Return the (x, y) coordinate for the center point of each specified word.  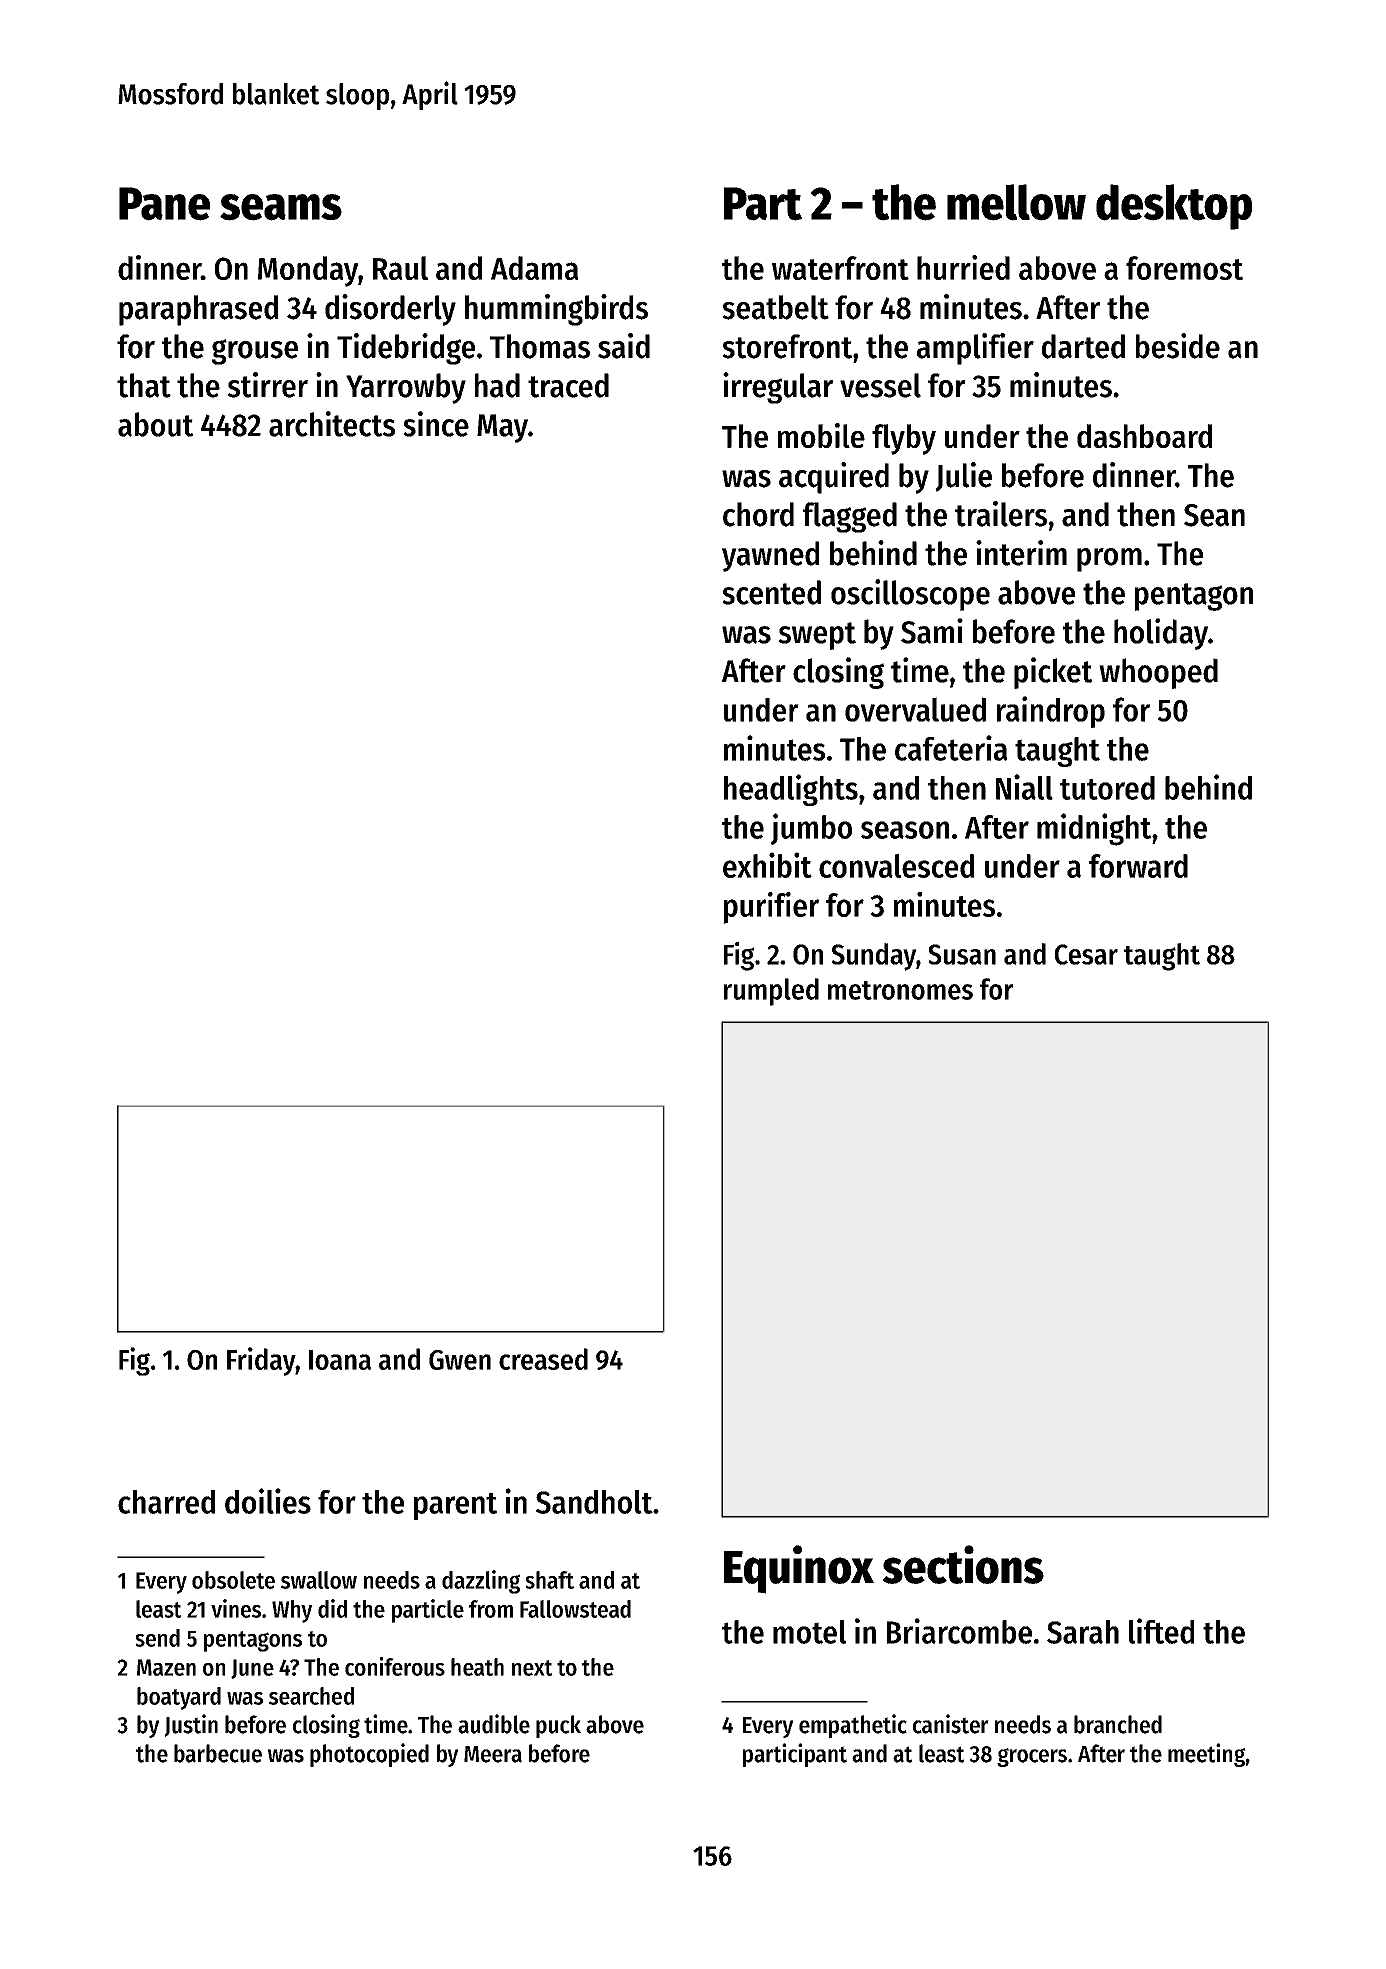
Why (292, 1611)
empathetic (853, 1726)
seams (281, 207)
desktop (1174, 207)
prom (1109, 560)
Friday (261, 1361)
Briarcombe (959, 1631)
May (502, 428)
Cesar (1086, 954)
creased (543, 1359)
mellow (1016, 202)
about (156, 424)
